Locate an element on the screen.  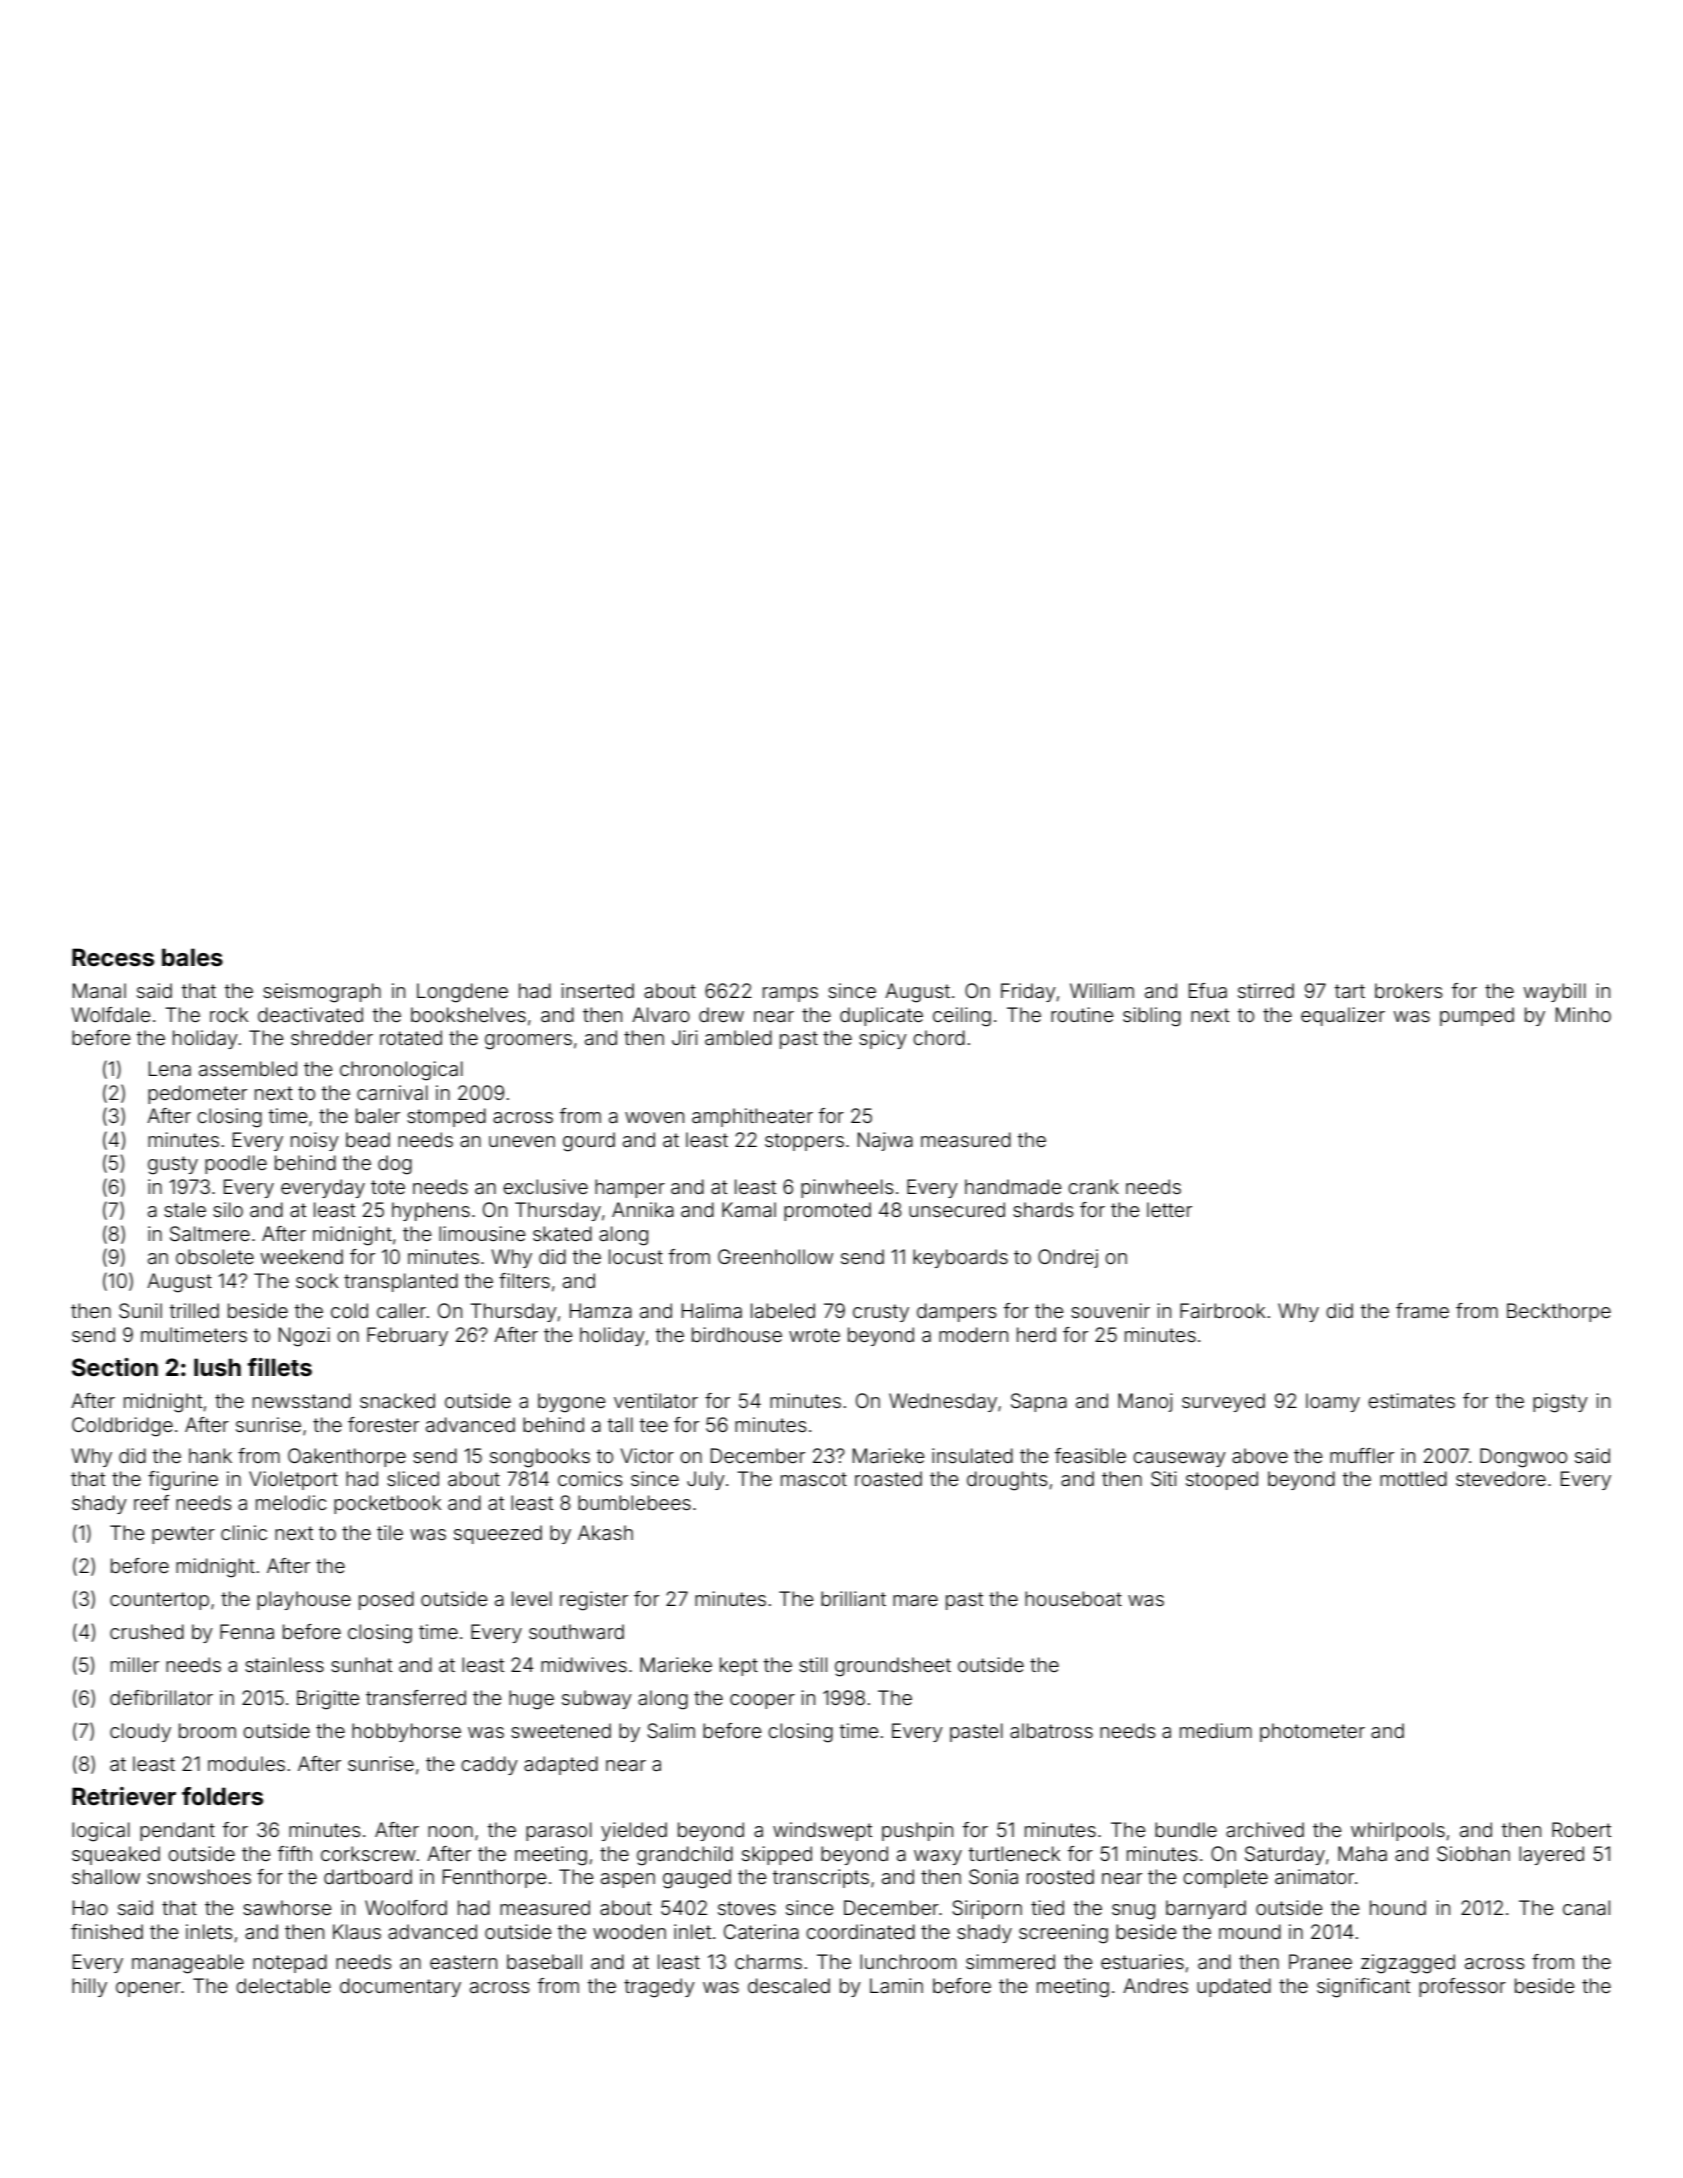
Efua is located at coordinates (1208, 990).
